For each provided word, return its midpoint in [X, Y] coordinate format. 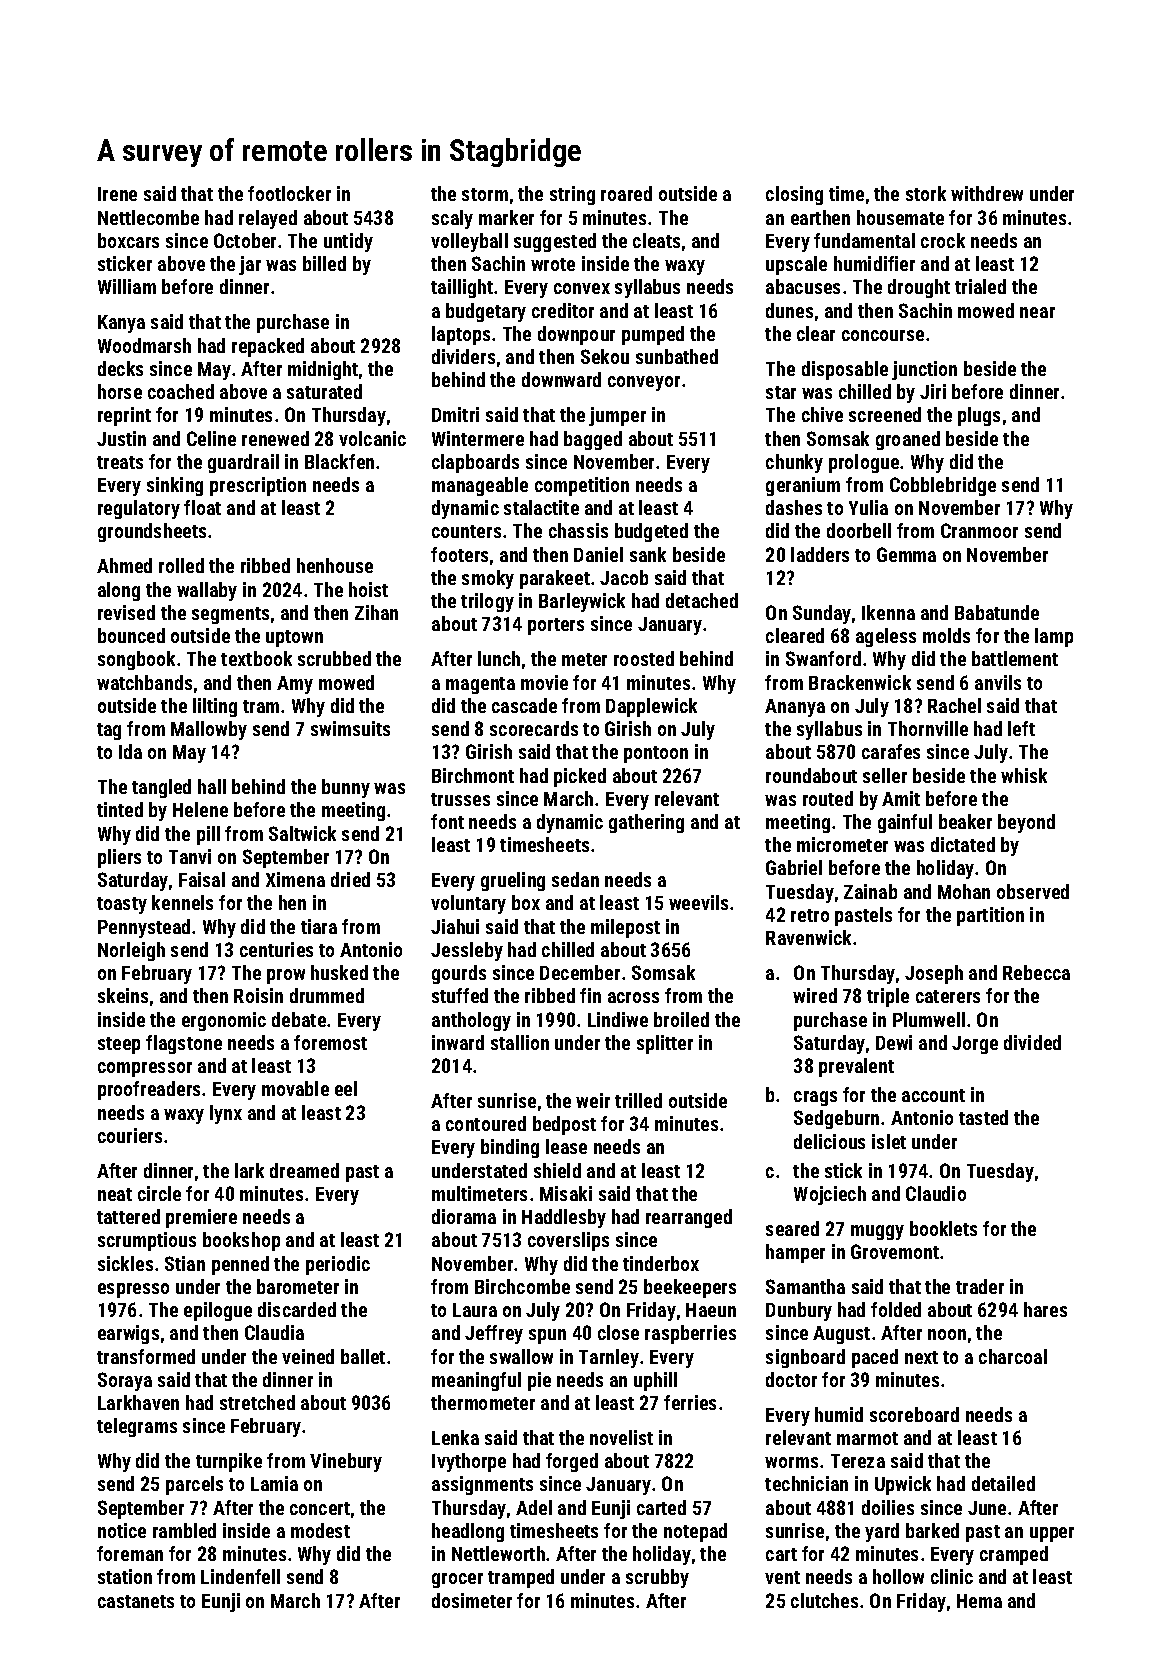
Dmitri [455, 414]
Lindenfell [240, 1576]
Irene [117, 194]
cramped [1014, 1555]
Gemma [906, 554]
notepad [695, 1532]
